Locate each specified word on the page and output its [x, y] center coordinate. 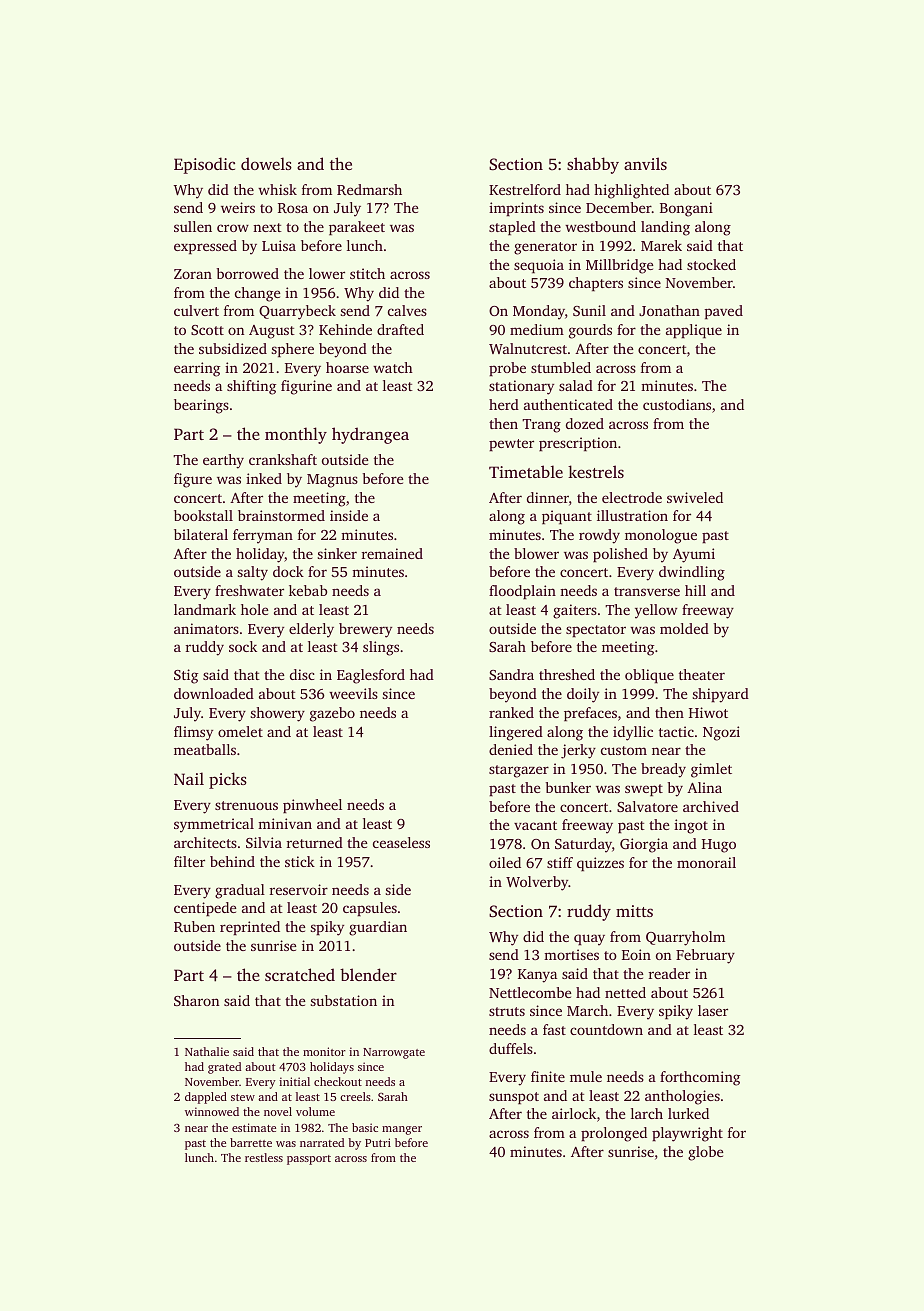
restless [264, 1157]
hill [695, 590]
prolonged [614, 1134]
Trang [541, 426]
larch [647, 1113]
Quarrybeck [297, 312]
